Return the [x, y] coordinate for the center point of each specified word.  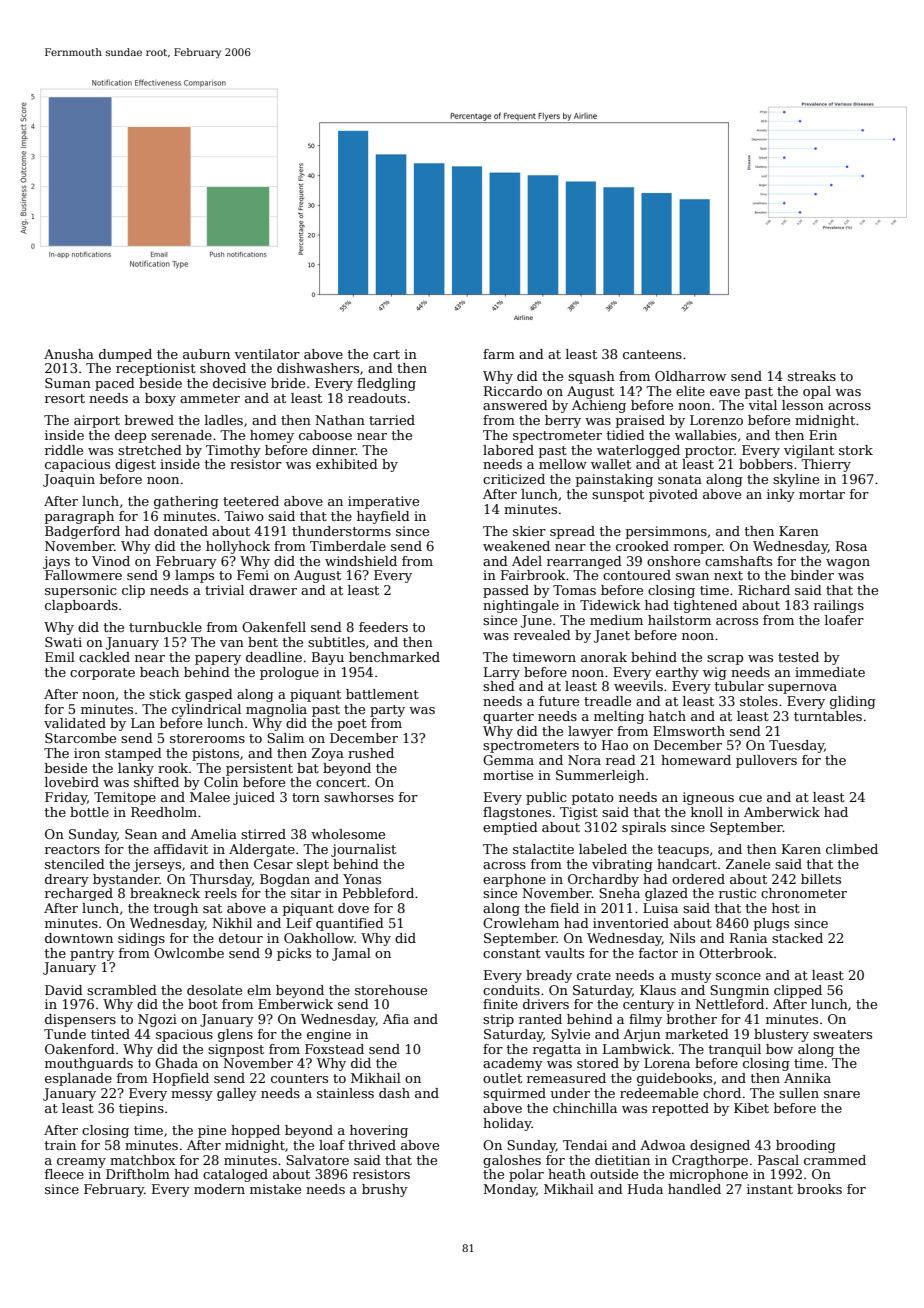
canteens [652, 354]
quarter [508, 718]
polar [526, 1175]
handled [694, 1189]
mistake [275, 1189]
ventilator [267, 354]
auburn [206, 354]
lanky [136, 769]
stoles [759, 701]
